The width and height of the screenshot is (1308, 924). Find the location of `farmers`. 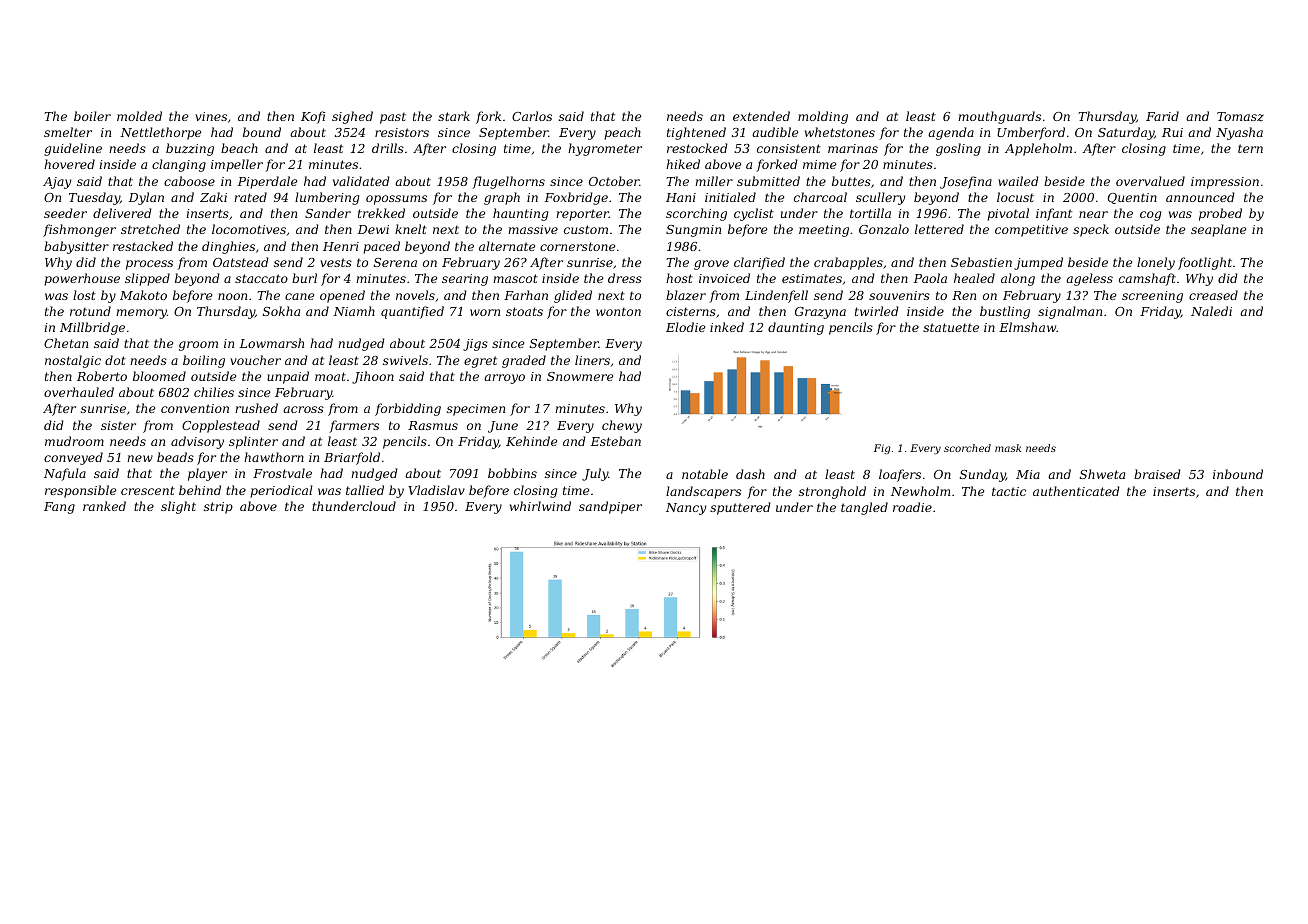

farmers is located at coordinates (354, 426).
